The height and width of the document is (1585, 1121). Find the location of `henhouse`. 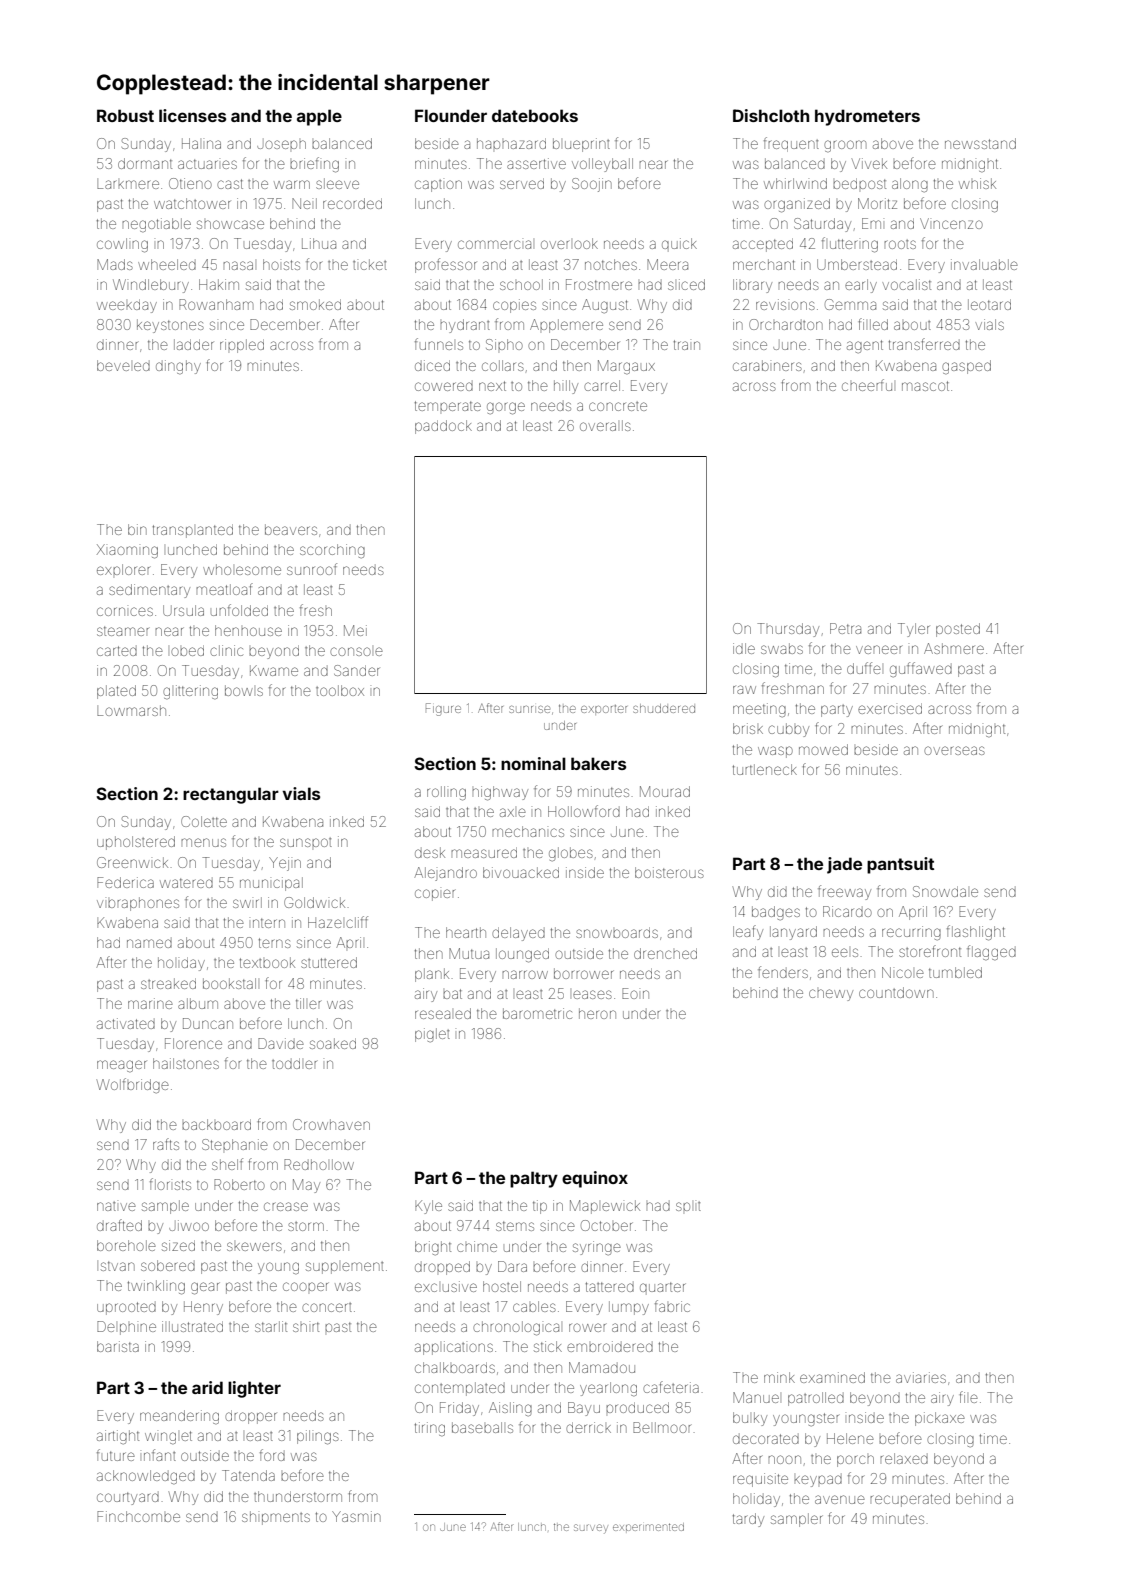

henhouse is located at coordinates (248, 630).
